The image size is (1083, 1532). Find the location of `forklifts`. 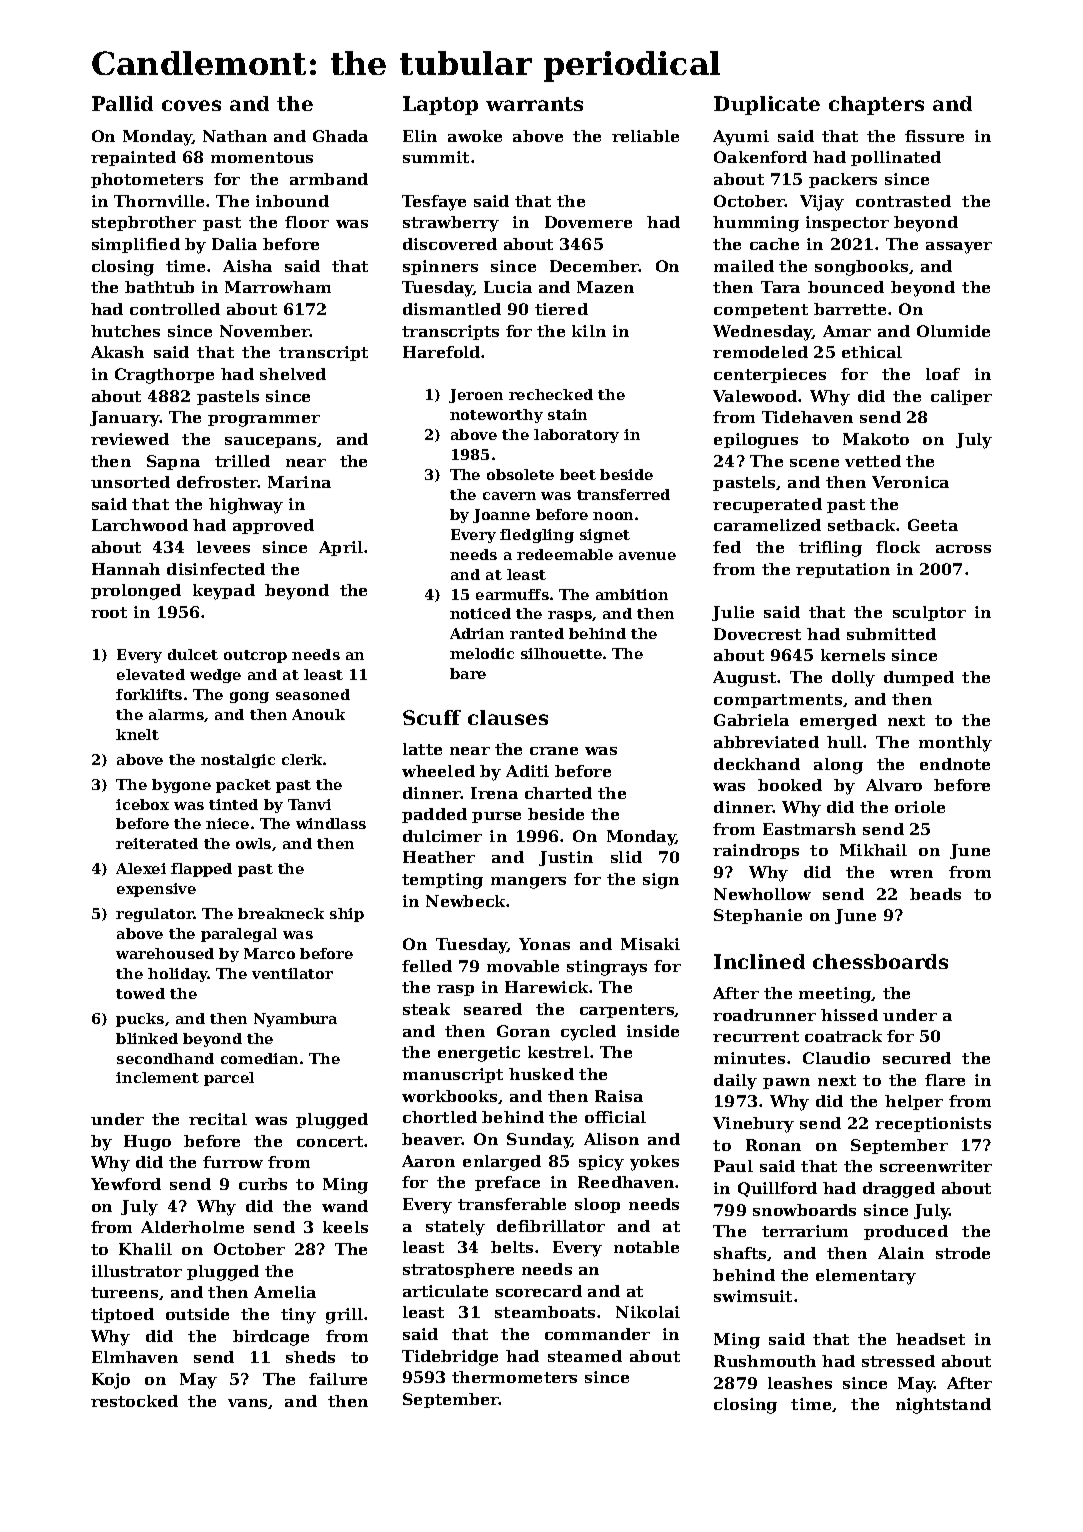

forklifts is located at coordinates (149, 694).
